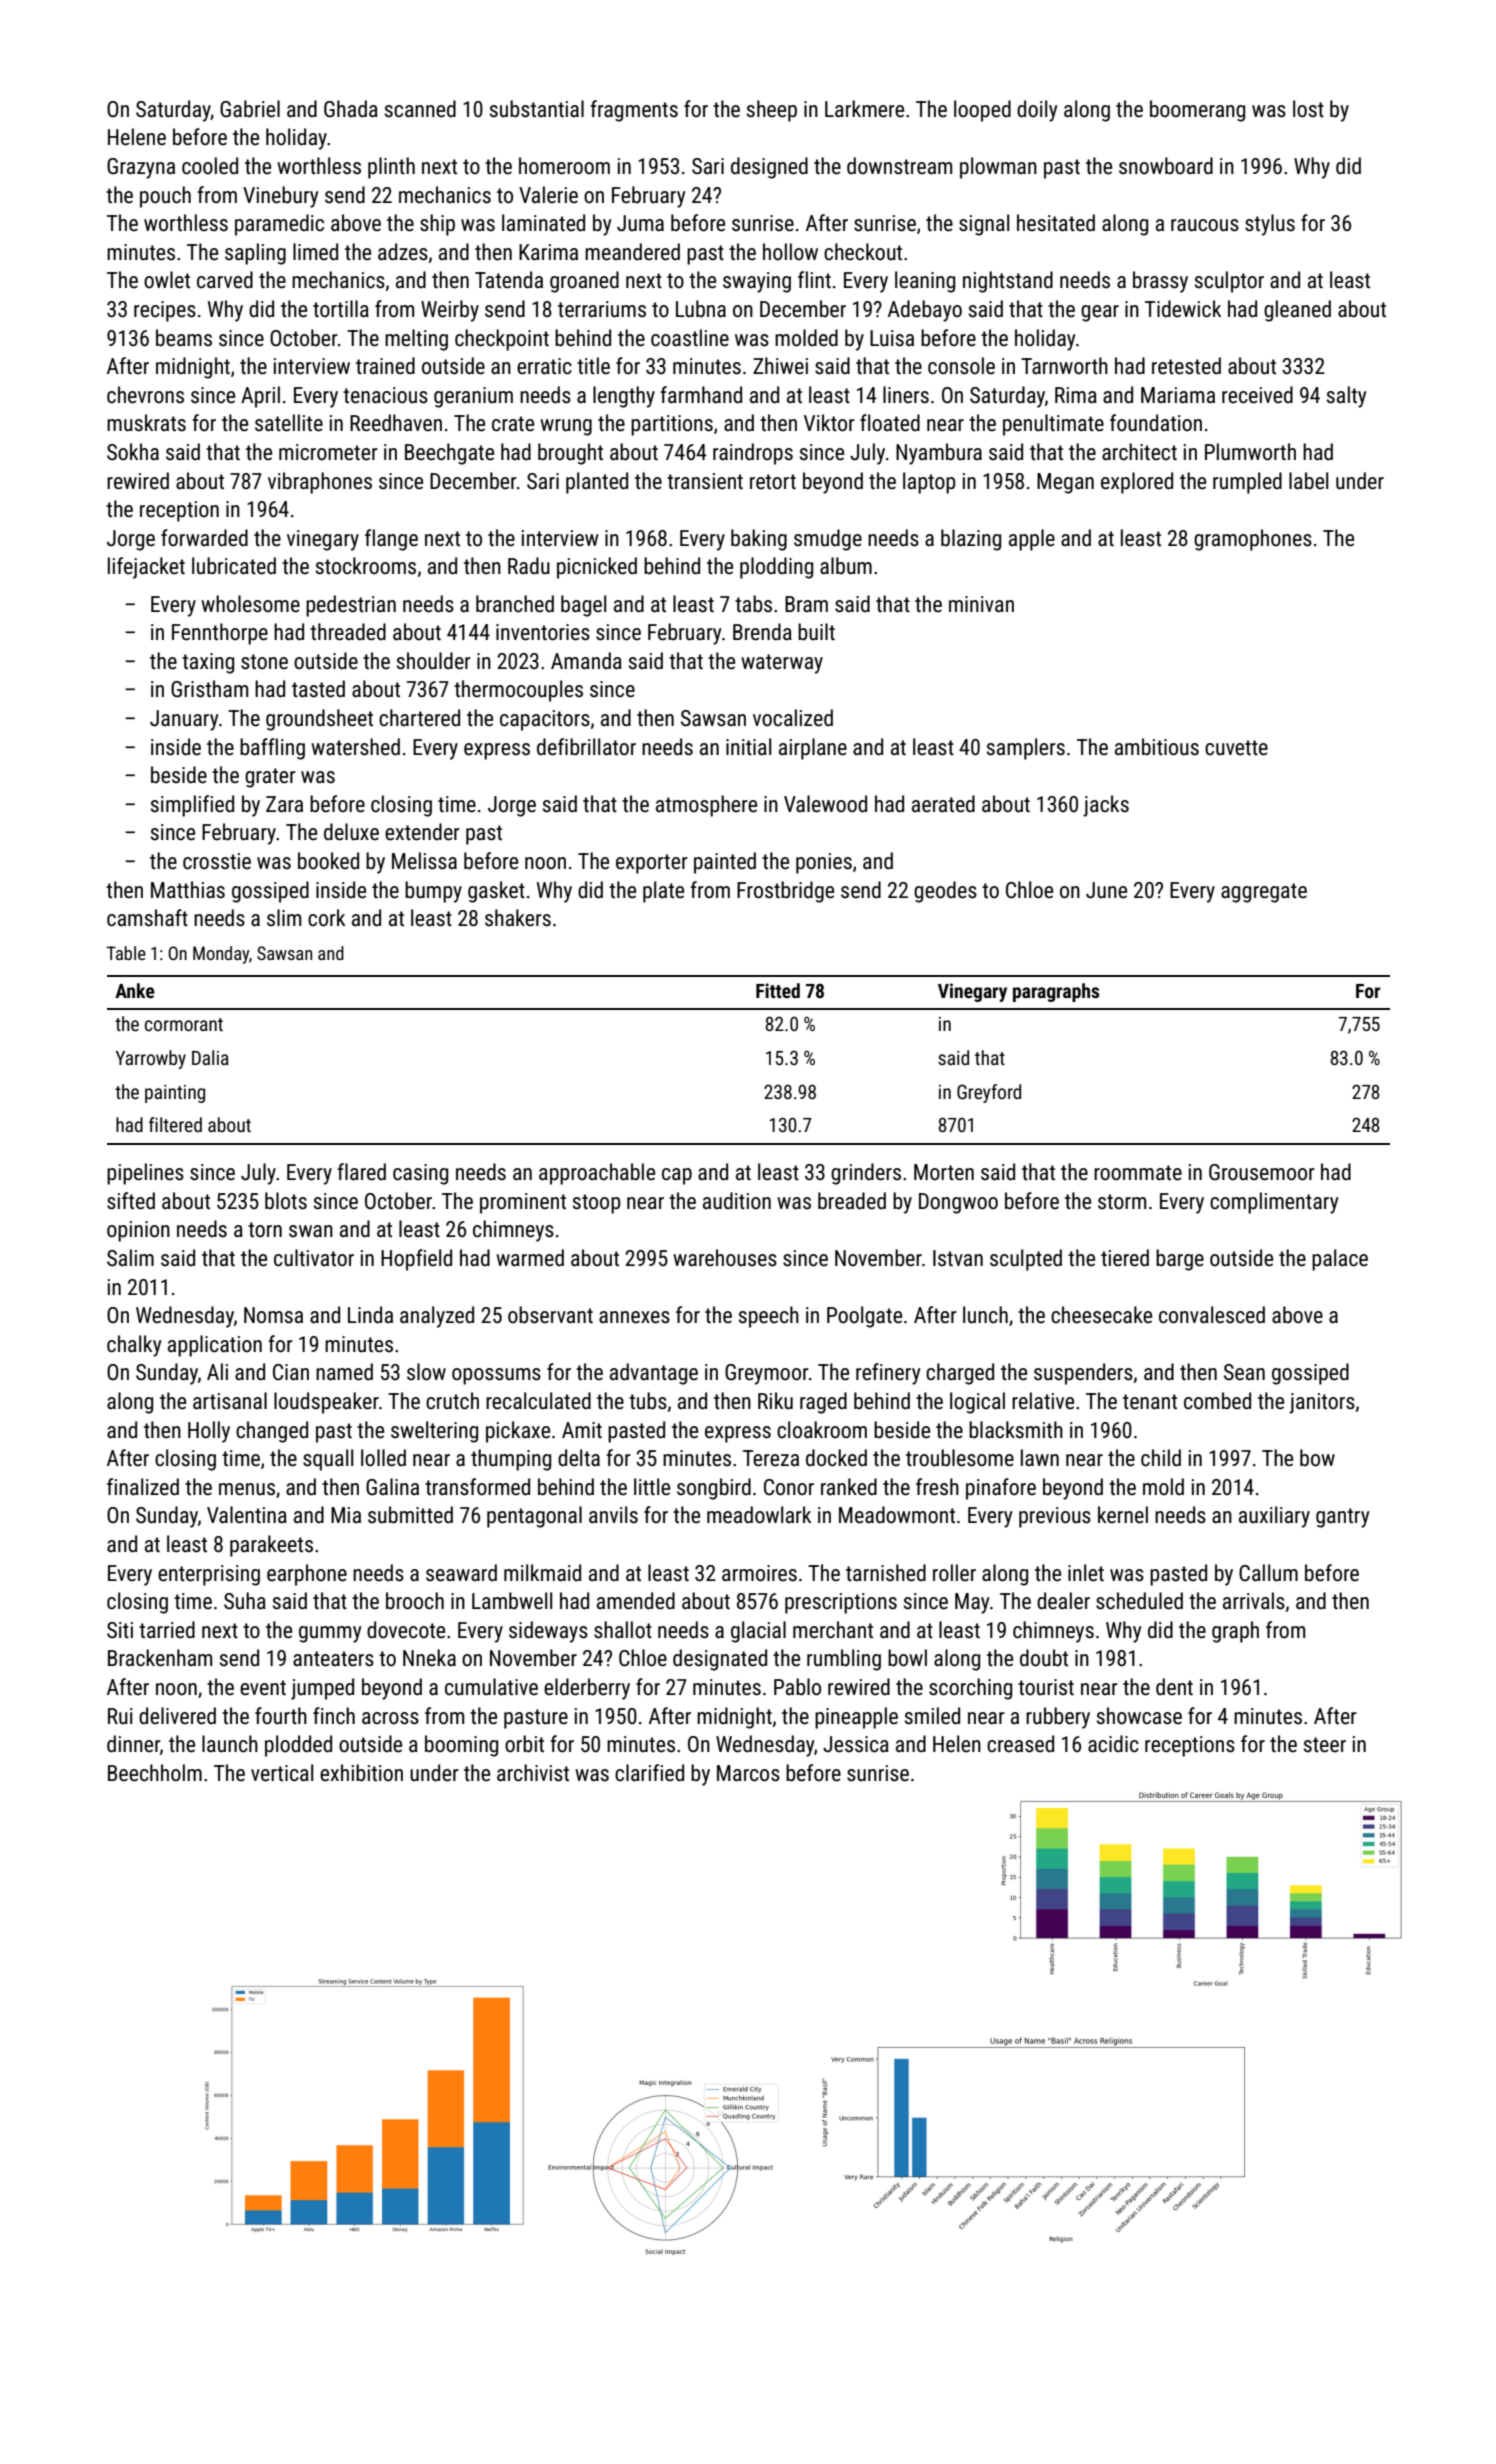  Describe the element at coordinates (960, 1374) in the page. I see `charged` at that location.
